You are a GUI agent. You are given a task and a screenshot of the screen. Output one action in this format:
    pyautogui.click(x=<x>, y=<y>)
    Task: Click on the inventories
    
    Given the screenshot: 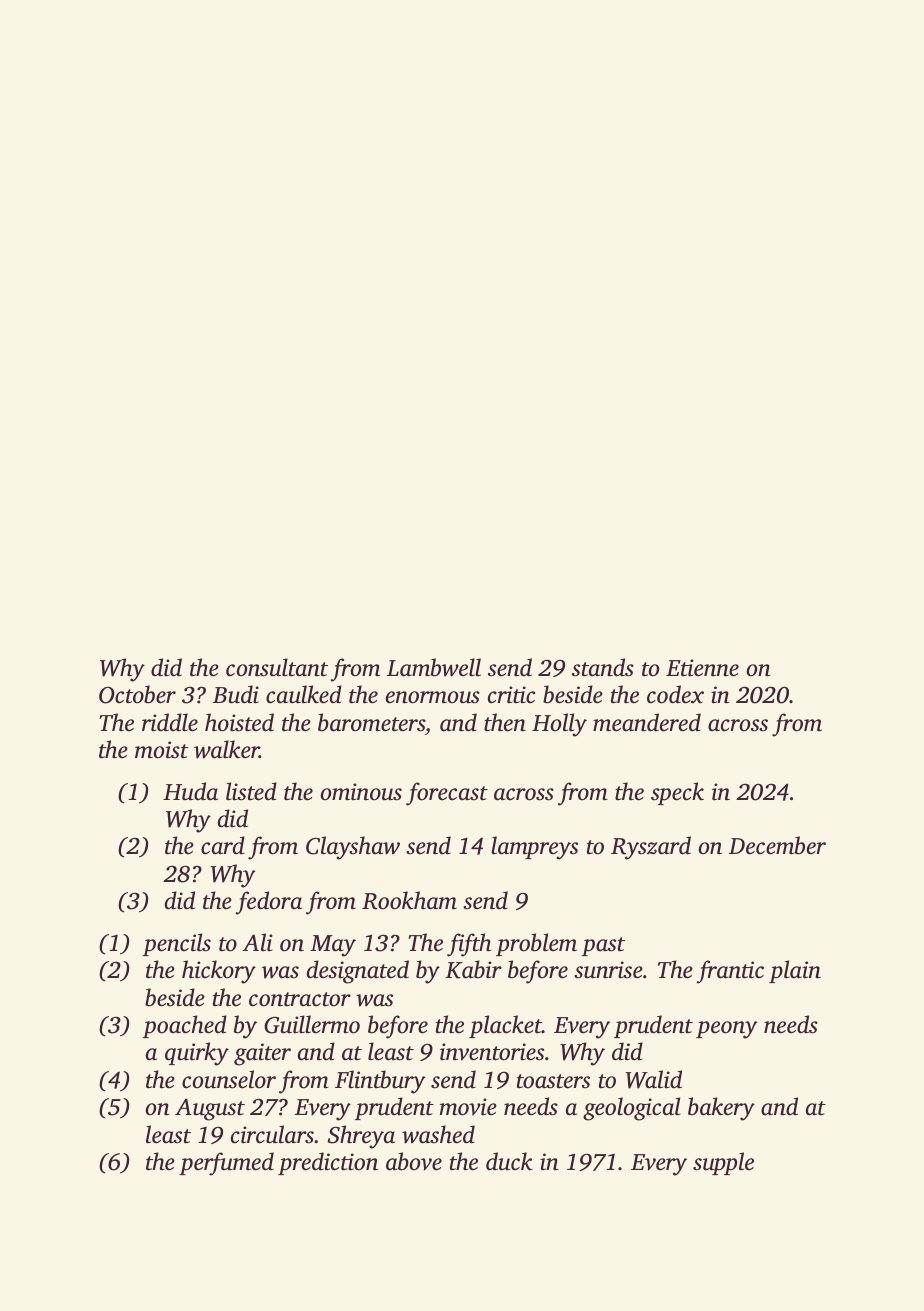 What is the action you would take?
    pyautogui.click(x=492, y=1052)
